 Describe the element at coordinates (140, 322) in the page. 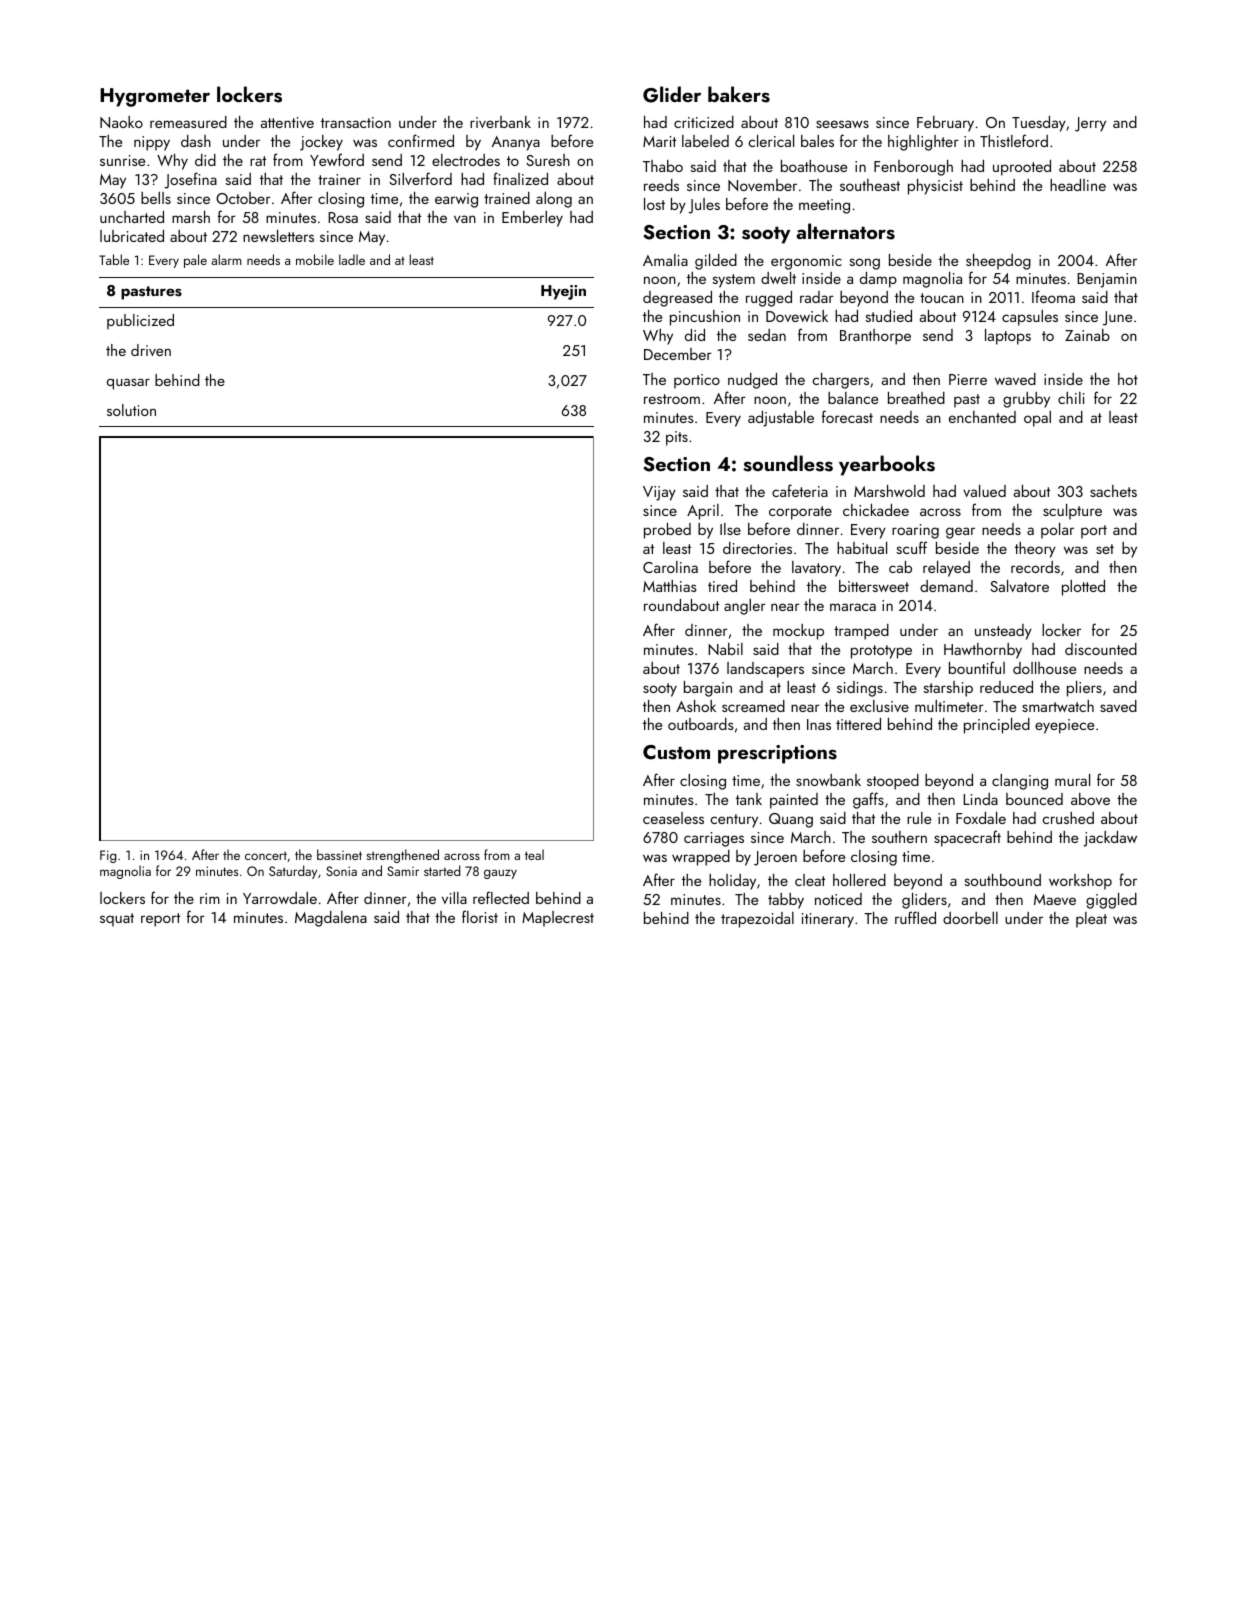

I see `publicized` at that location.
